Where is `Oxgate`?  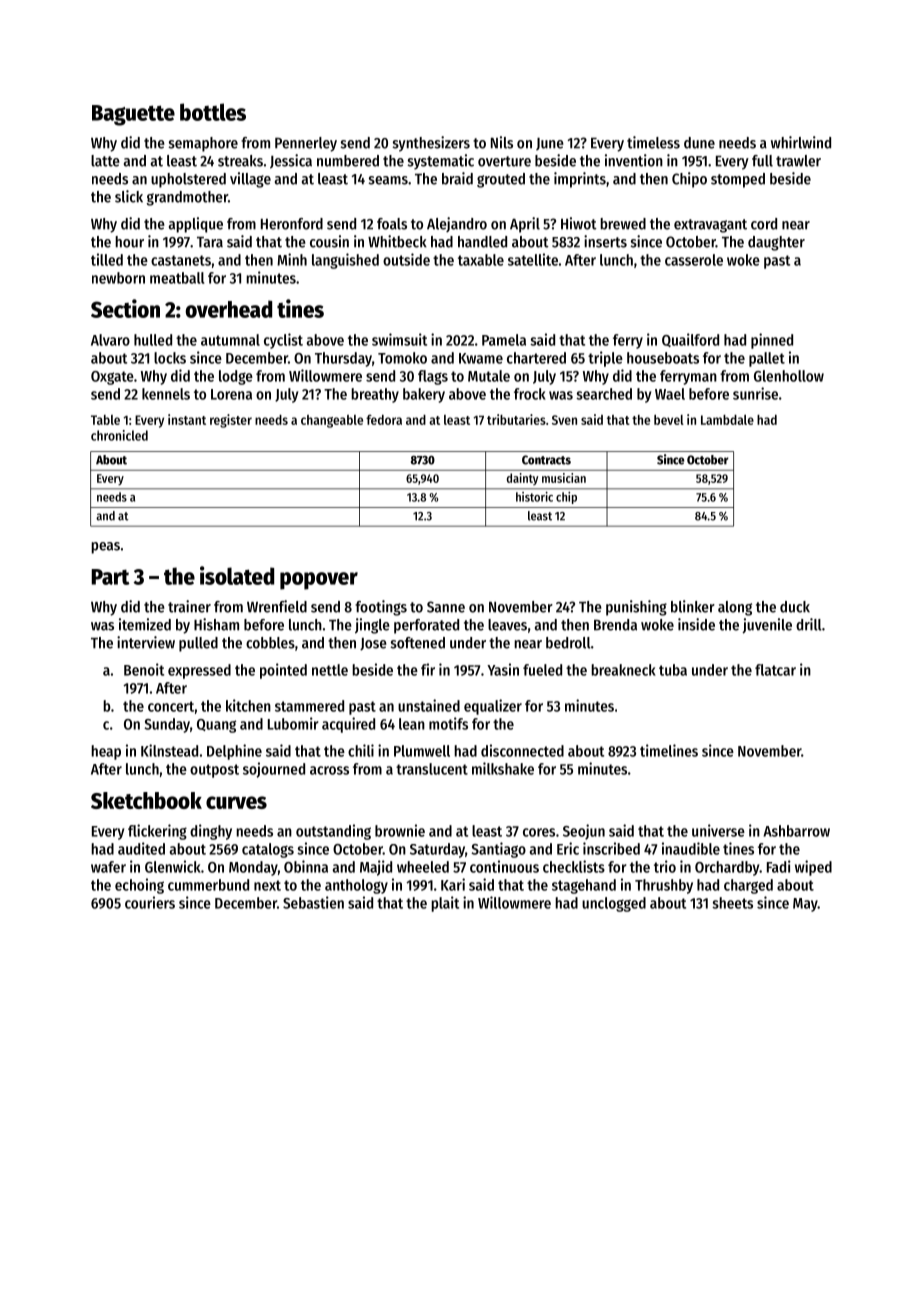 Oxgate is located at coordinates (112, 378).
